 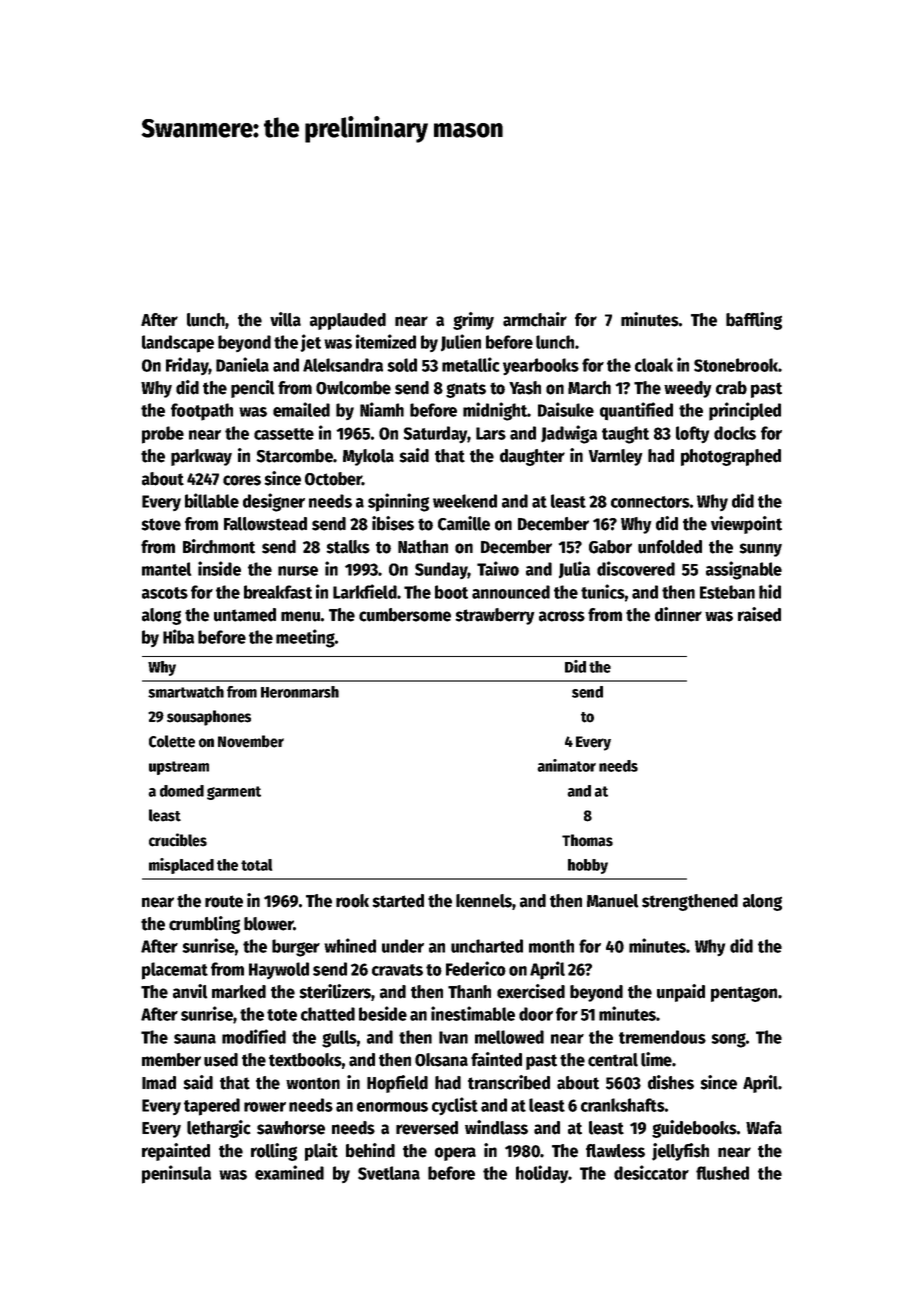 I want to click on Friday, so click(x=187, y=366).
